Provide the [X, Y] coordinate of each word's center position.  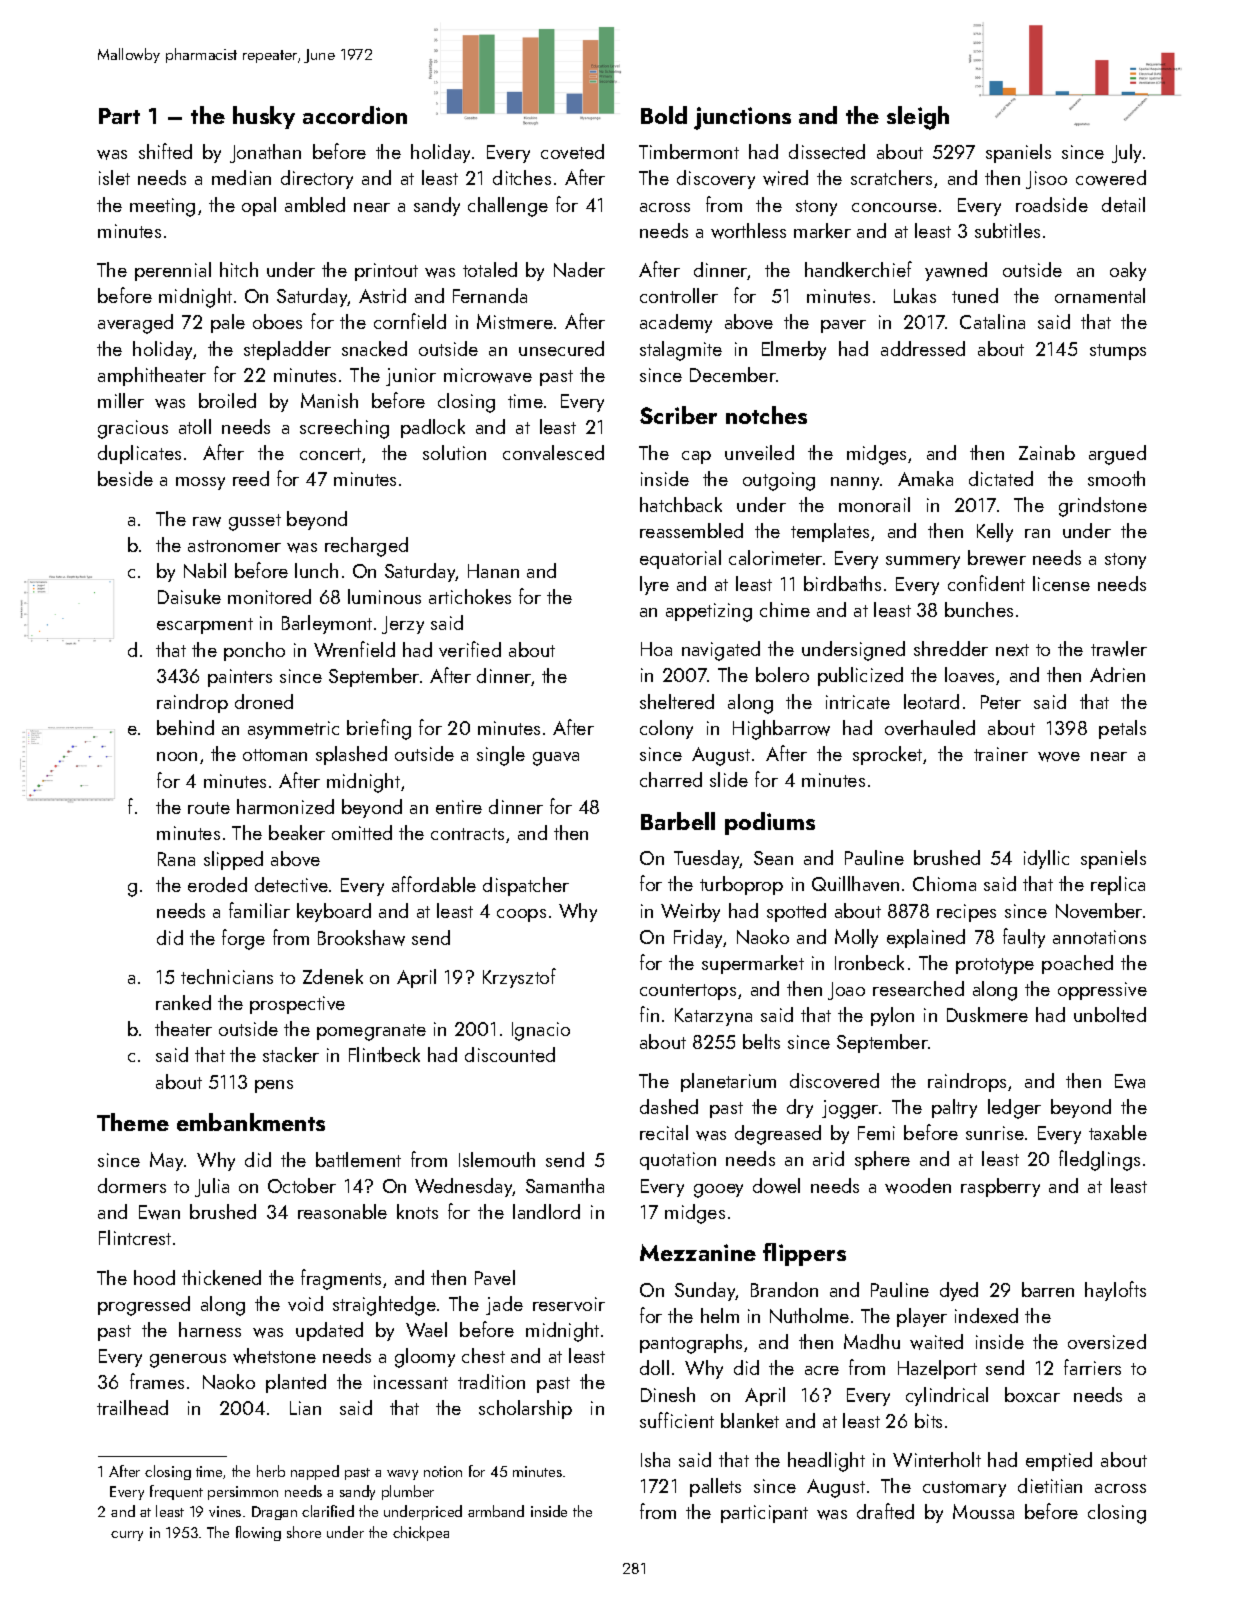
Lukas [915, 295]
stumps [1118, 352]
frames [157, 1381]
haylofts [1115, 1291]
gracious [133, 429]
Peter [1001, 702]
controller [679, 295]
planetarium [728, 1082]
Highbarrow [781, 730]
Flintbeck [384, 1054]
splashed [351, 755]
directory [317, 179]
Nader [579, 269]
